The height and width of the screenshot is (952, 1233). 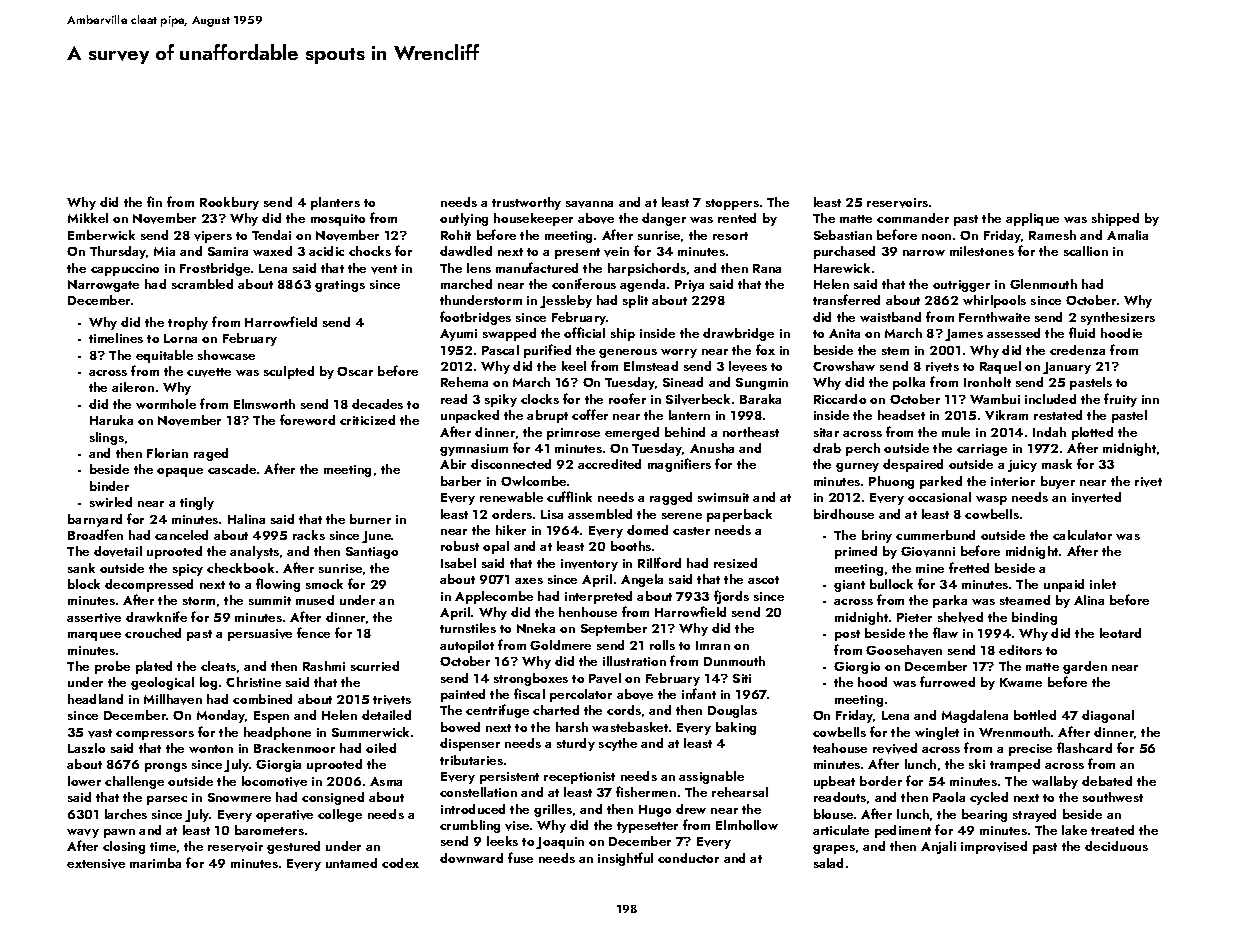 What do you see at coordinates (969, 567) in the screenshot?
I see `fretted` at bounding box center [969, 567].
